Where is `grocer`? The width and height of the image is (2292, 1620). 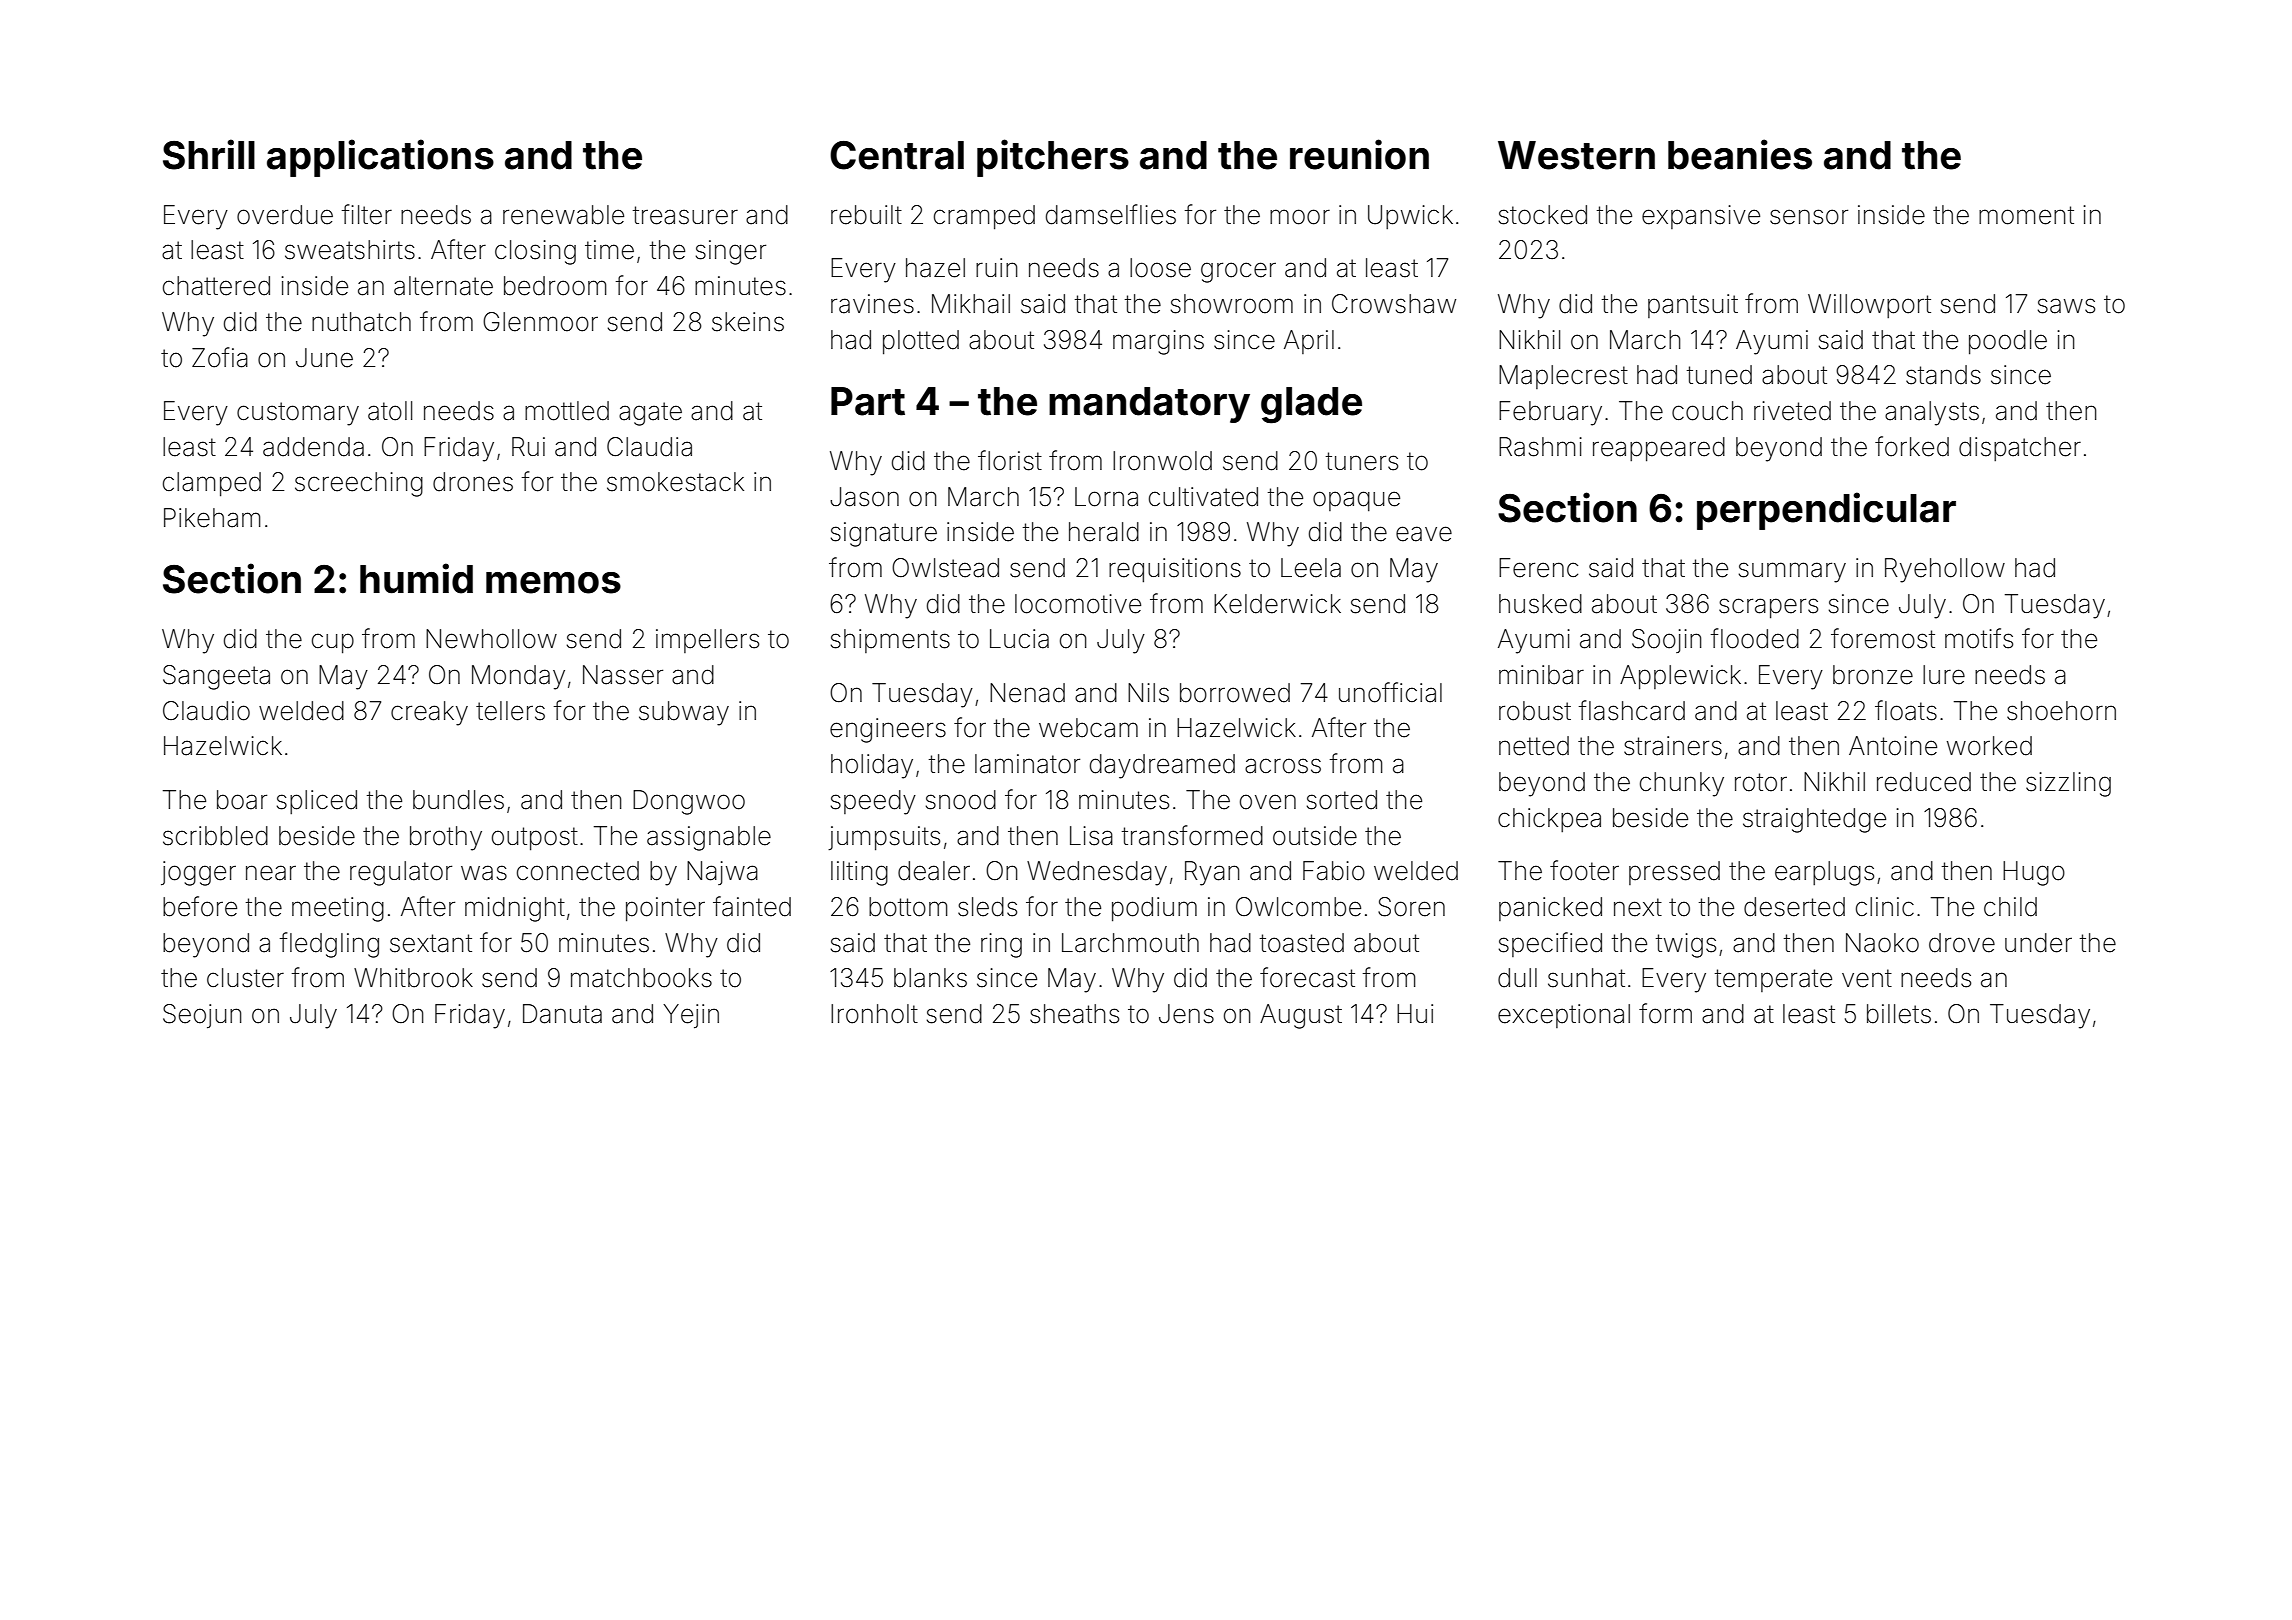 grocer is located at coordinates (1238, 272).
